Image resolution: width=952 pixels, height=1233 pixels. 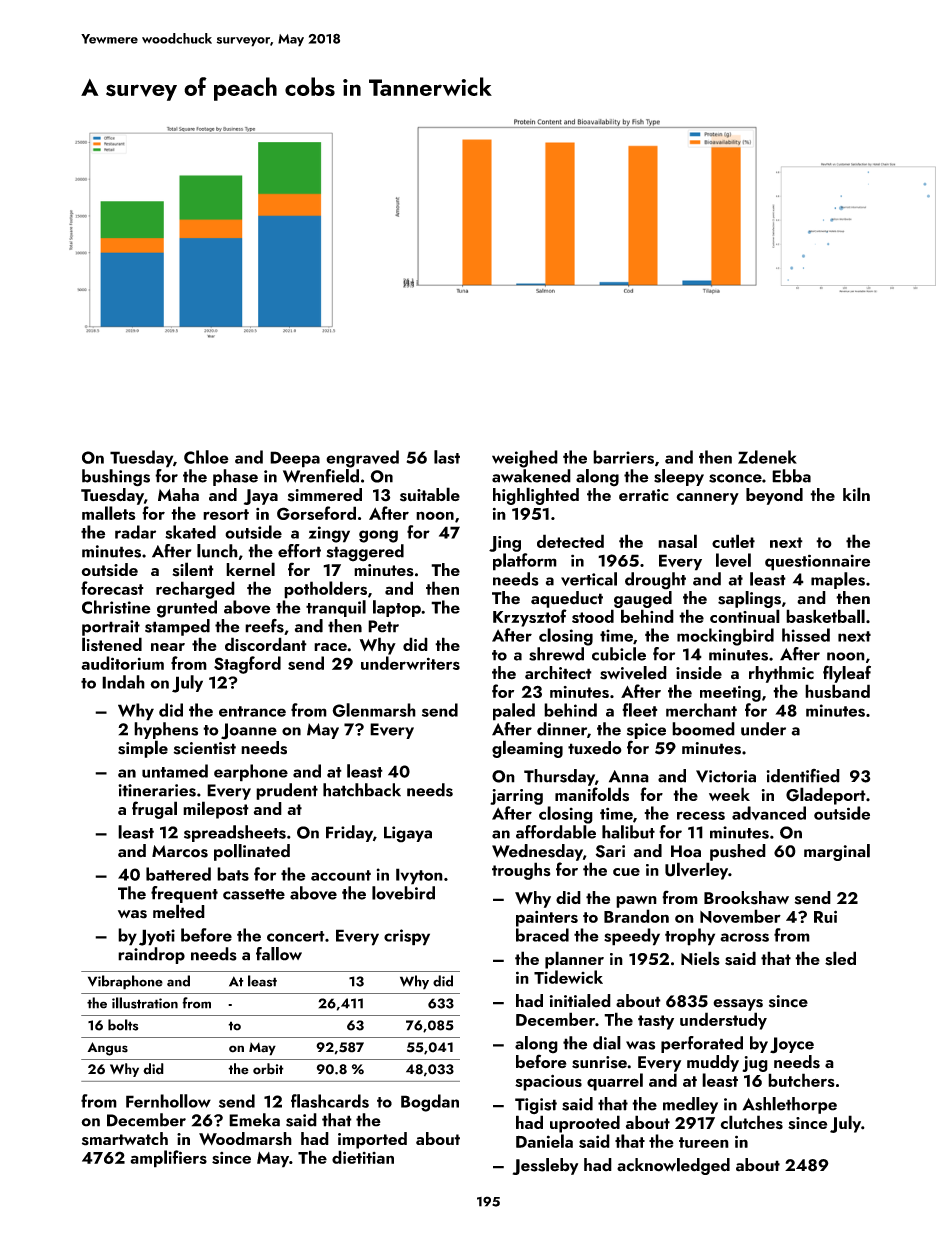 I want to click on frequent, so click(x=184, y=894).
